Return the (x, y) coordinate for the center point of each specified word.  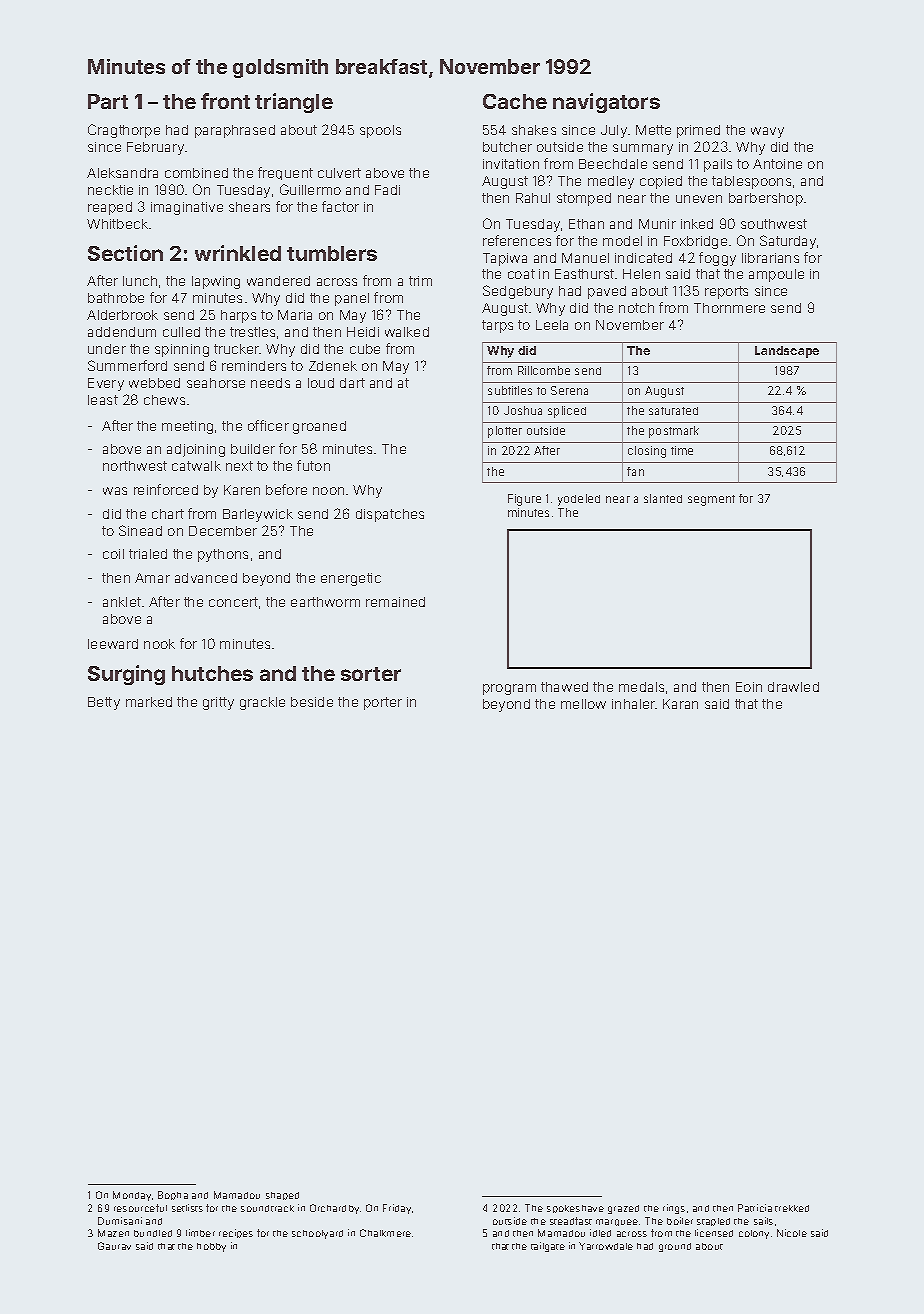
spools (380, 131)
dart (352, 383)
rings (674, 1209)
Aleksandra (122, 173)
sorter (371, 674)
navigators (606, 103)
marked (149, 702)
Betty (104, 703)
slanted (663, 498)
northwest (135, 466)
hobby (211, 1247)
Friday (397, 1209)
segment (711, 500)
